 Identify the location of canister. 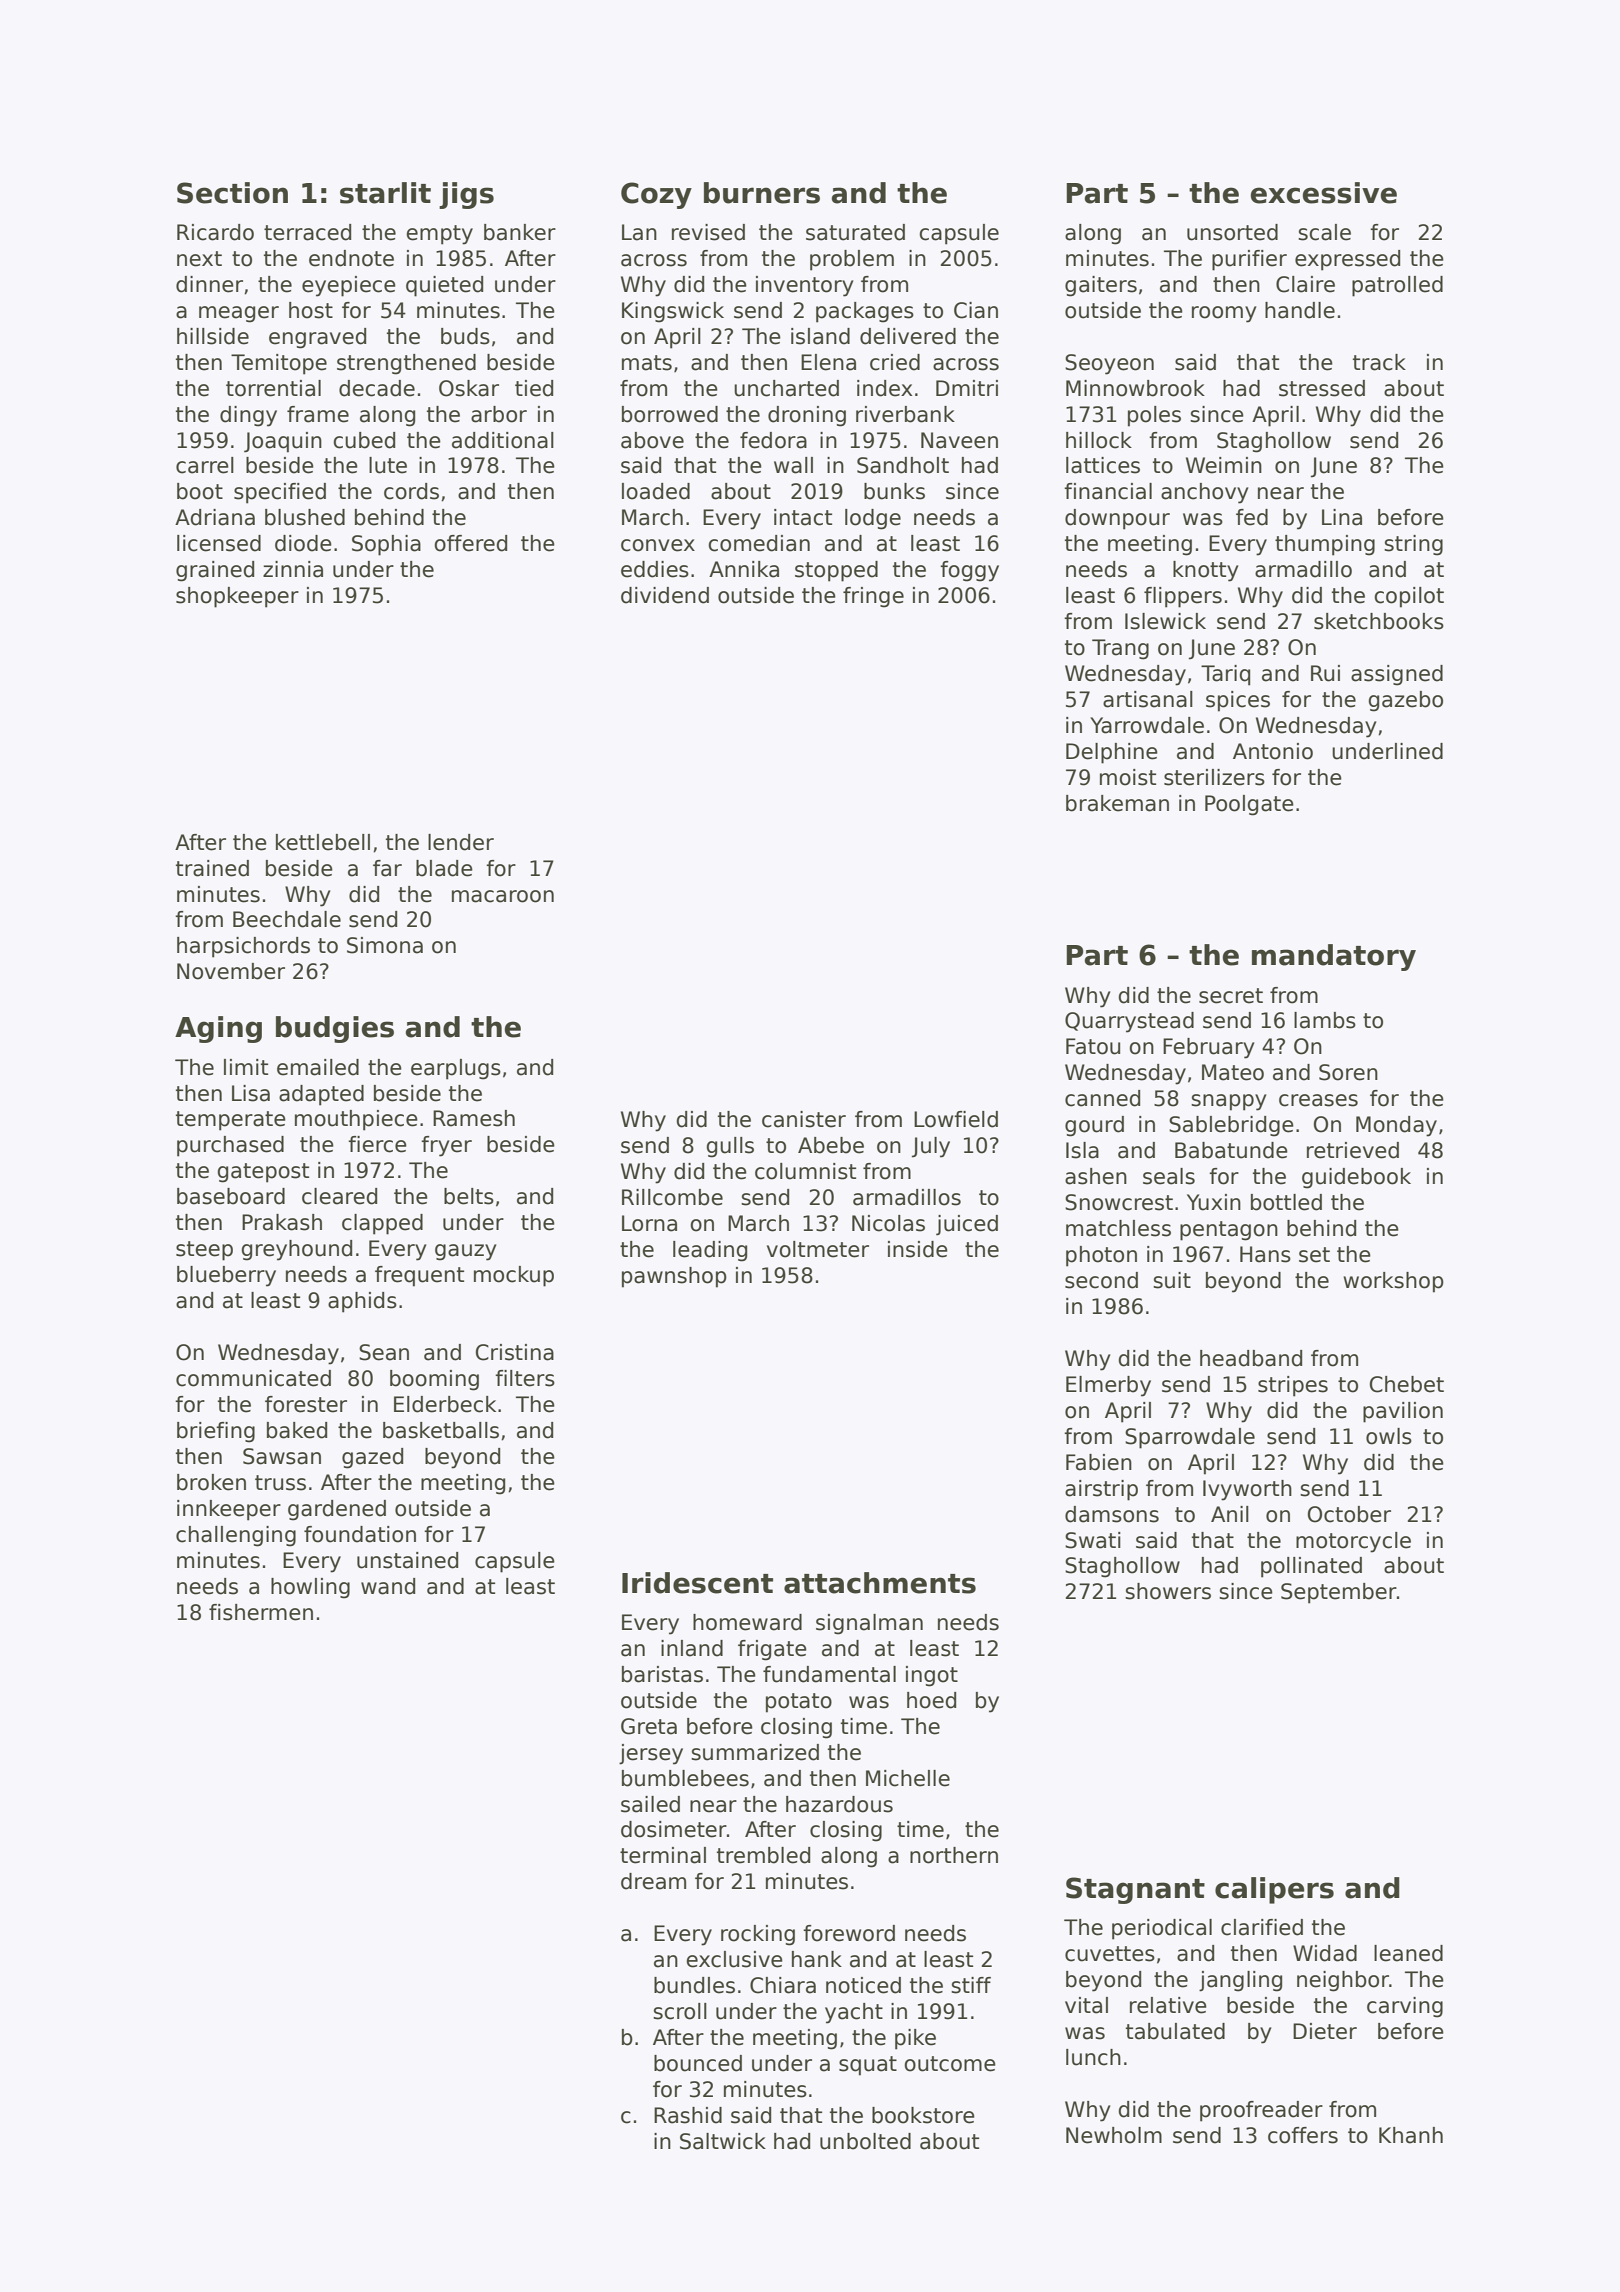
(804, 1119).
